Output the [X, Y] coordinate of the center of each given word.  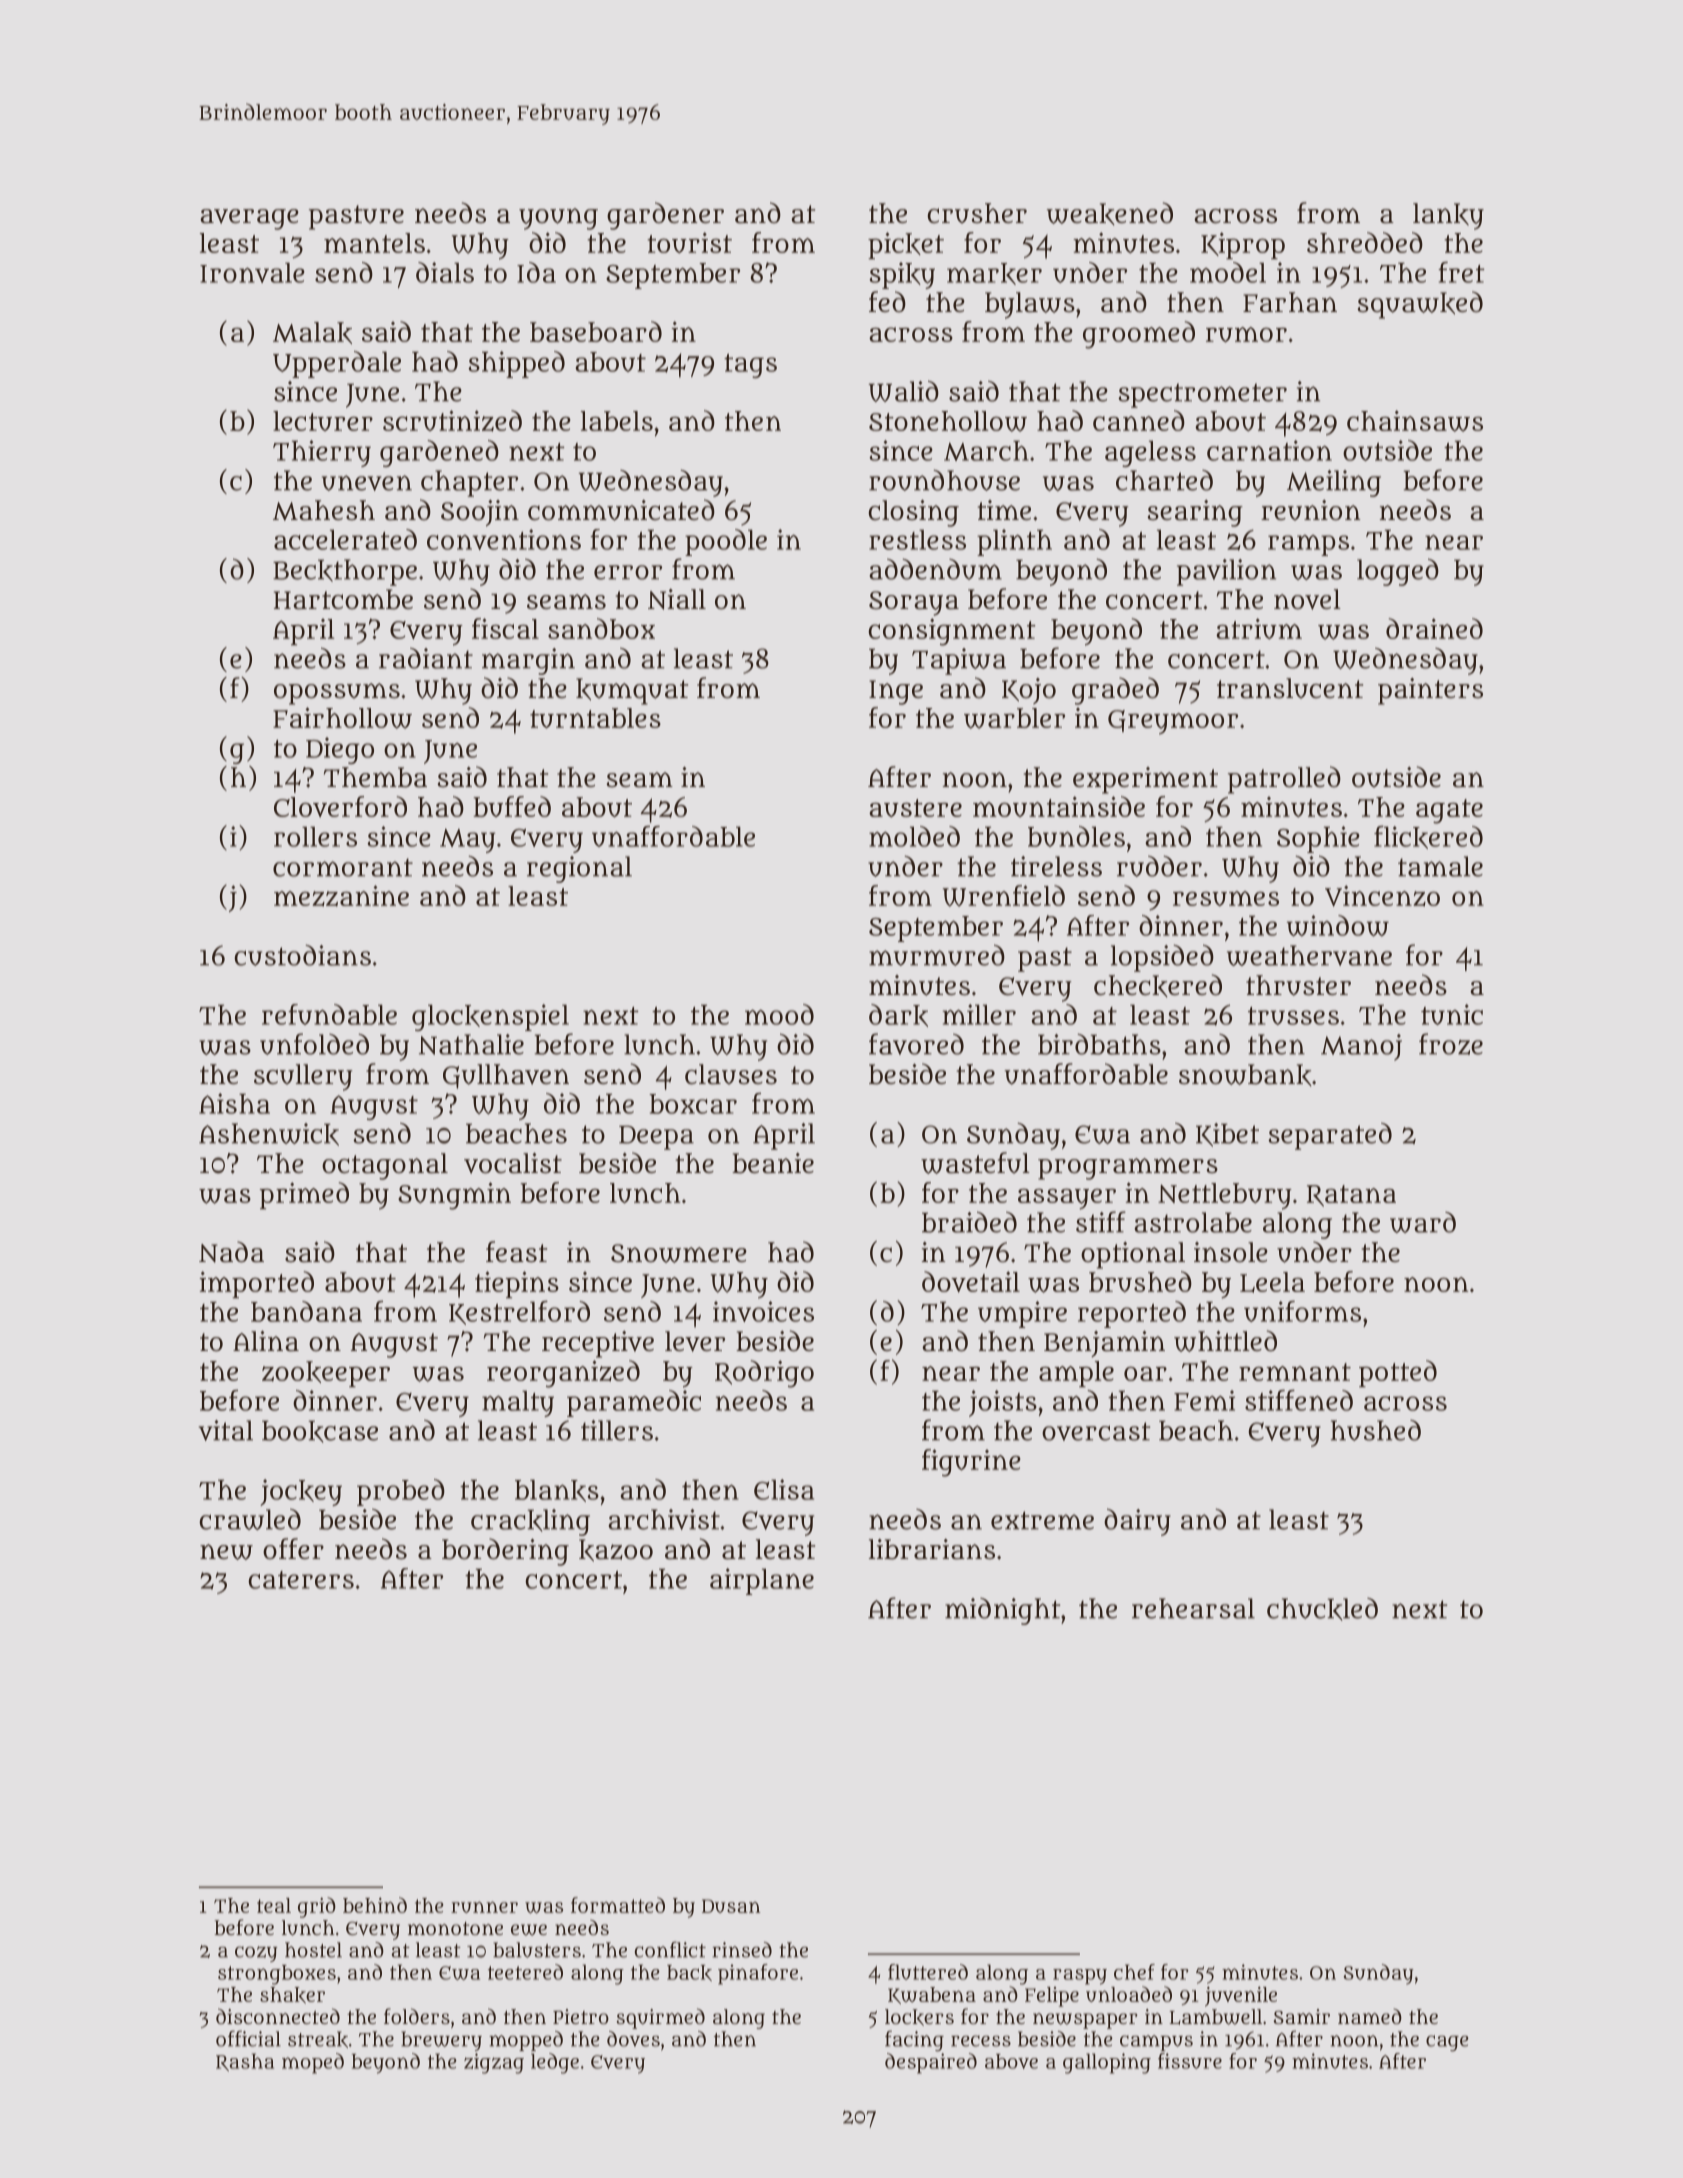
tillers [617, 1430]
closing [914, 513]
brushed [1140, 1281]
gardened [439, 453]
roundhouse [944, 480]
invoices [763, 1311]
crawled [250, 1519]
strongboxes [277, 1975]
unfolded [314, 1044]
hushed [1376, 1430]
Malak [312, 333]
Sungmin [454, 1196]
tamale [1440, 866]
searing [1195, 513]
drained [1434, 628]
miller [979, 1014]
